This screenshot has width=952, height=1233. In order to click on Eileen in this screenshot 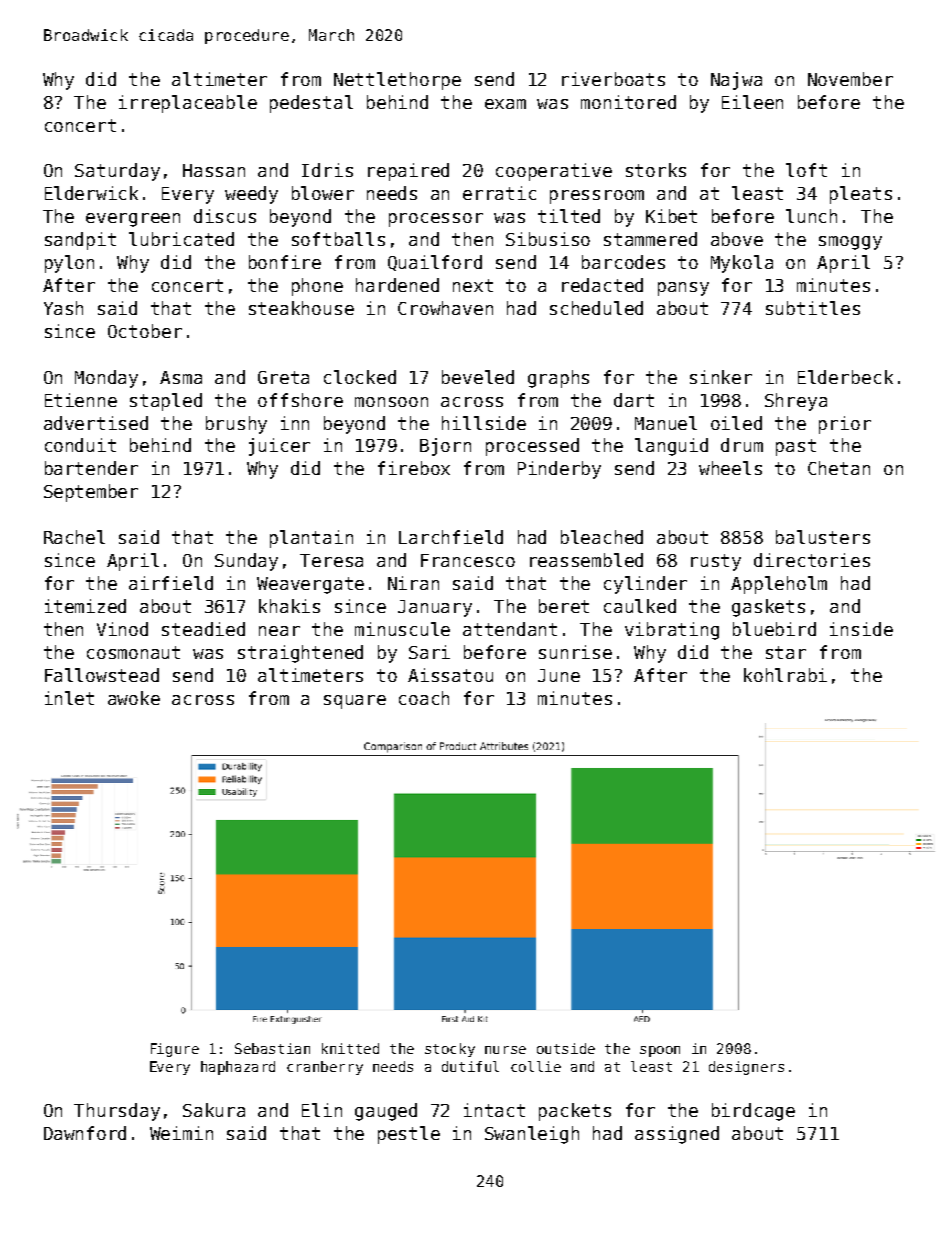, I will do `click(752, 102)`.
